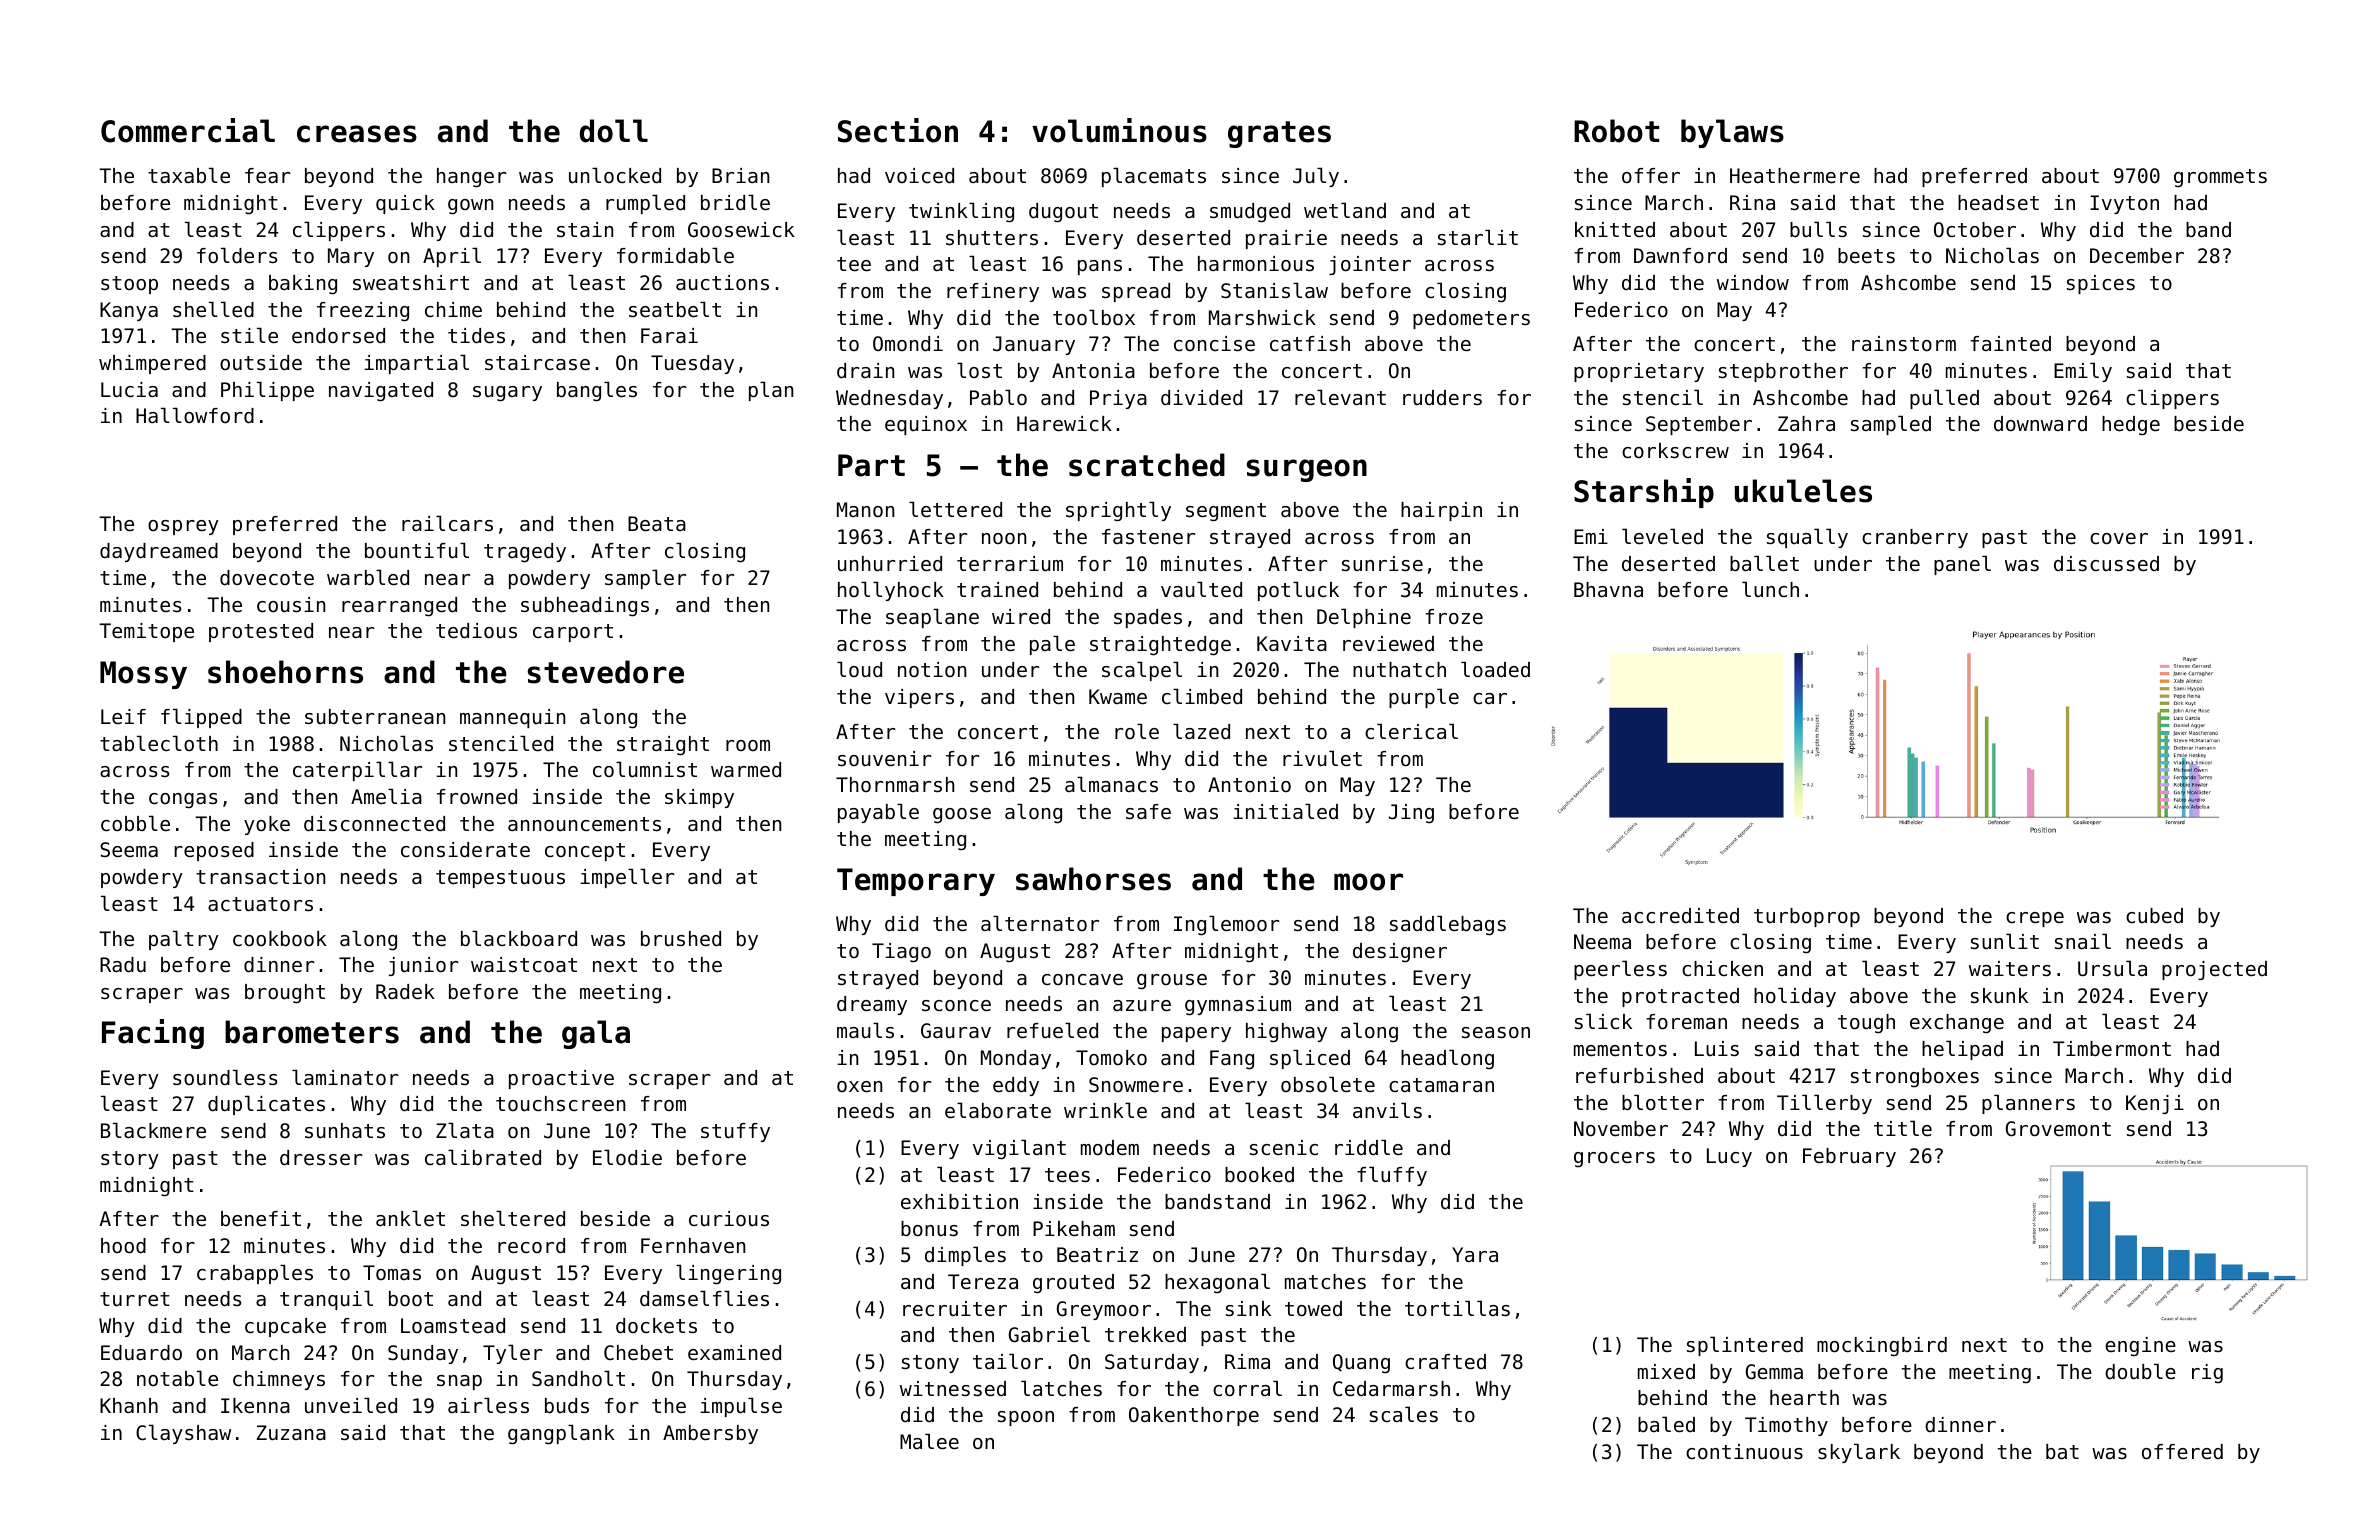  What do you see at coordinates (657, 524) in the screenshot?
I see `Beata` at bounding box center [657, 524].
